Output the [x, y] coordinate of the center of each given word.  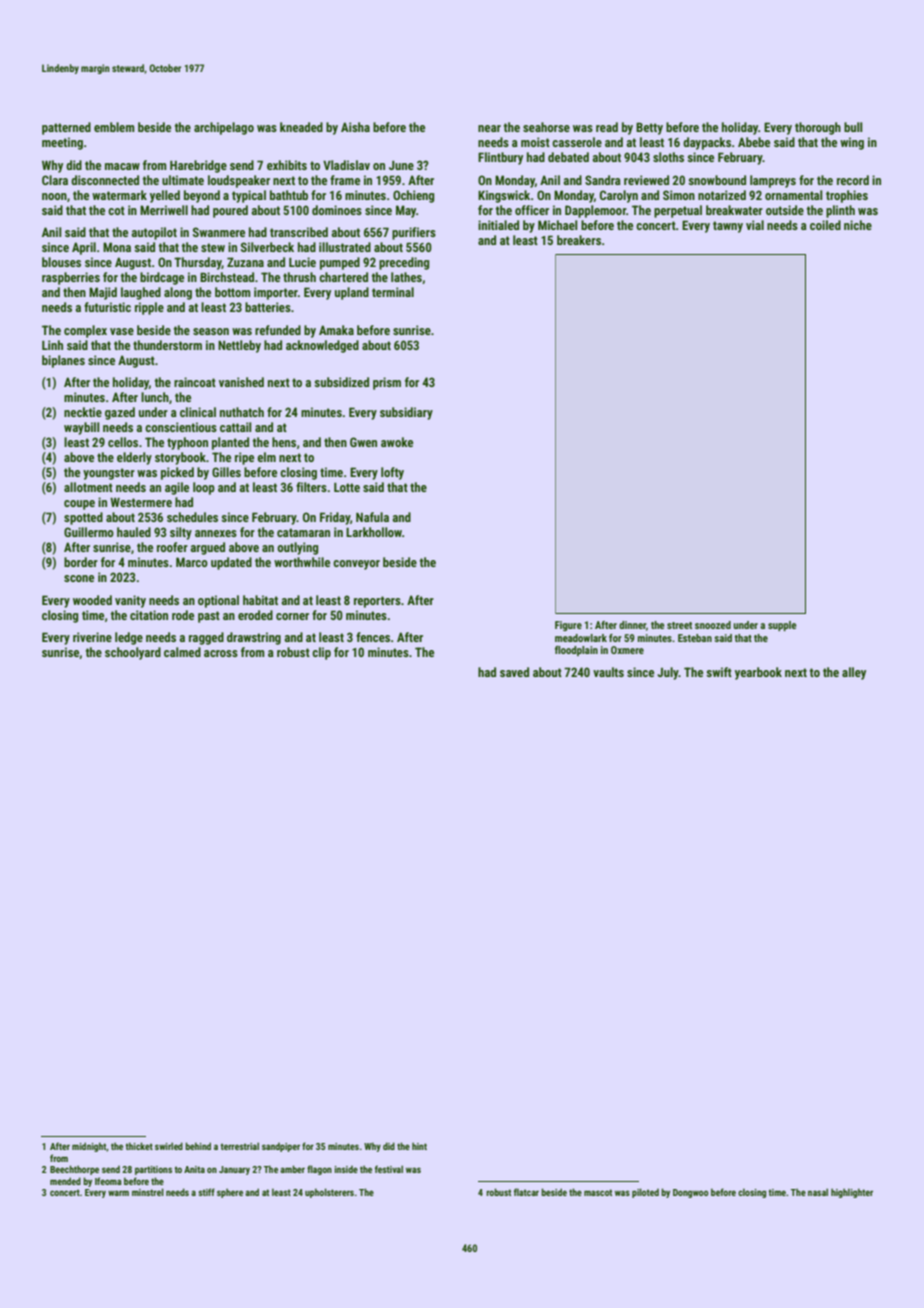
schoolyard [133, 653]
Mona [117, 247]
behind [198, 1146]
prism [387, 383]
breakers [579, 240]
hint [419, 1146]
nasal [818, 1192]
